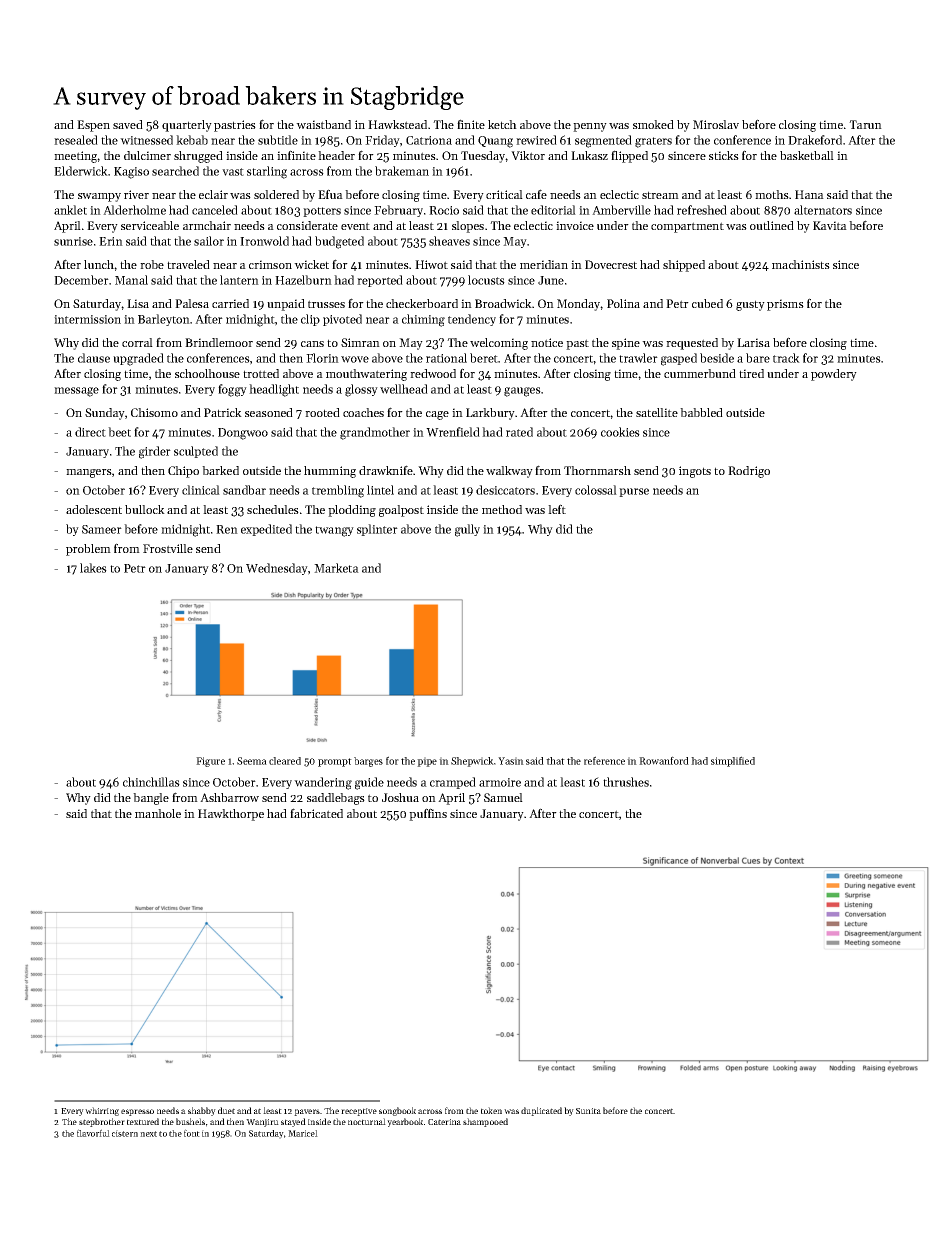  What do you see at coordinates (504, 194) in the screenshot?
I see `critical` at bounding box center [504, 194].
